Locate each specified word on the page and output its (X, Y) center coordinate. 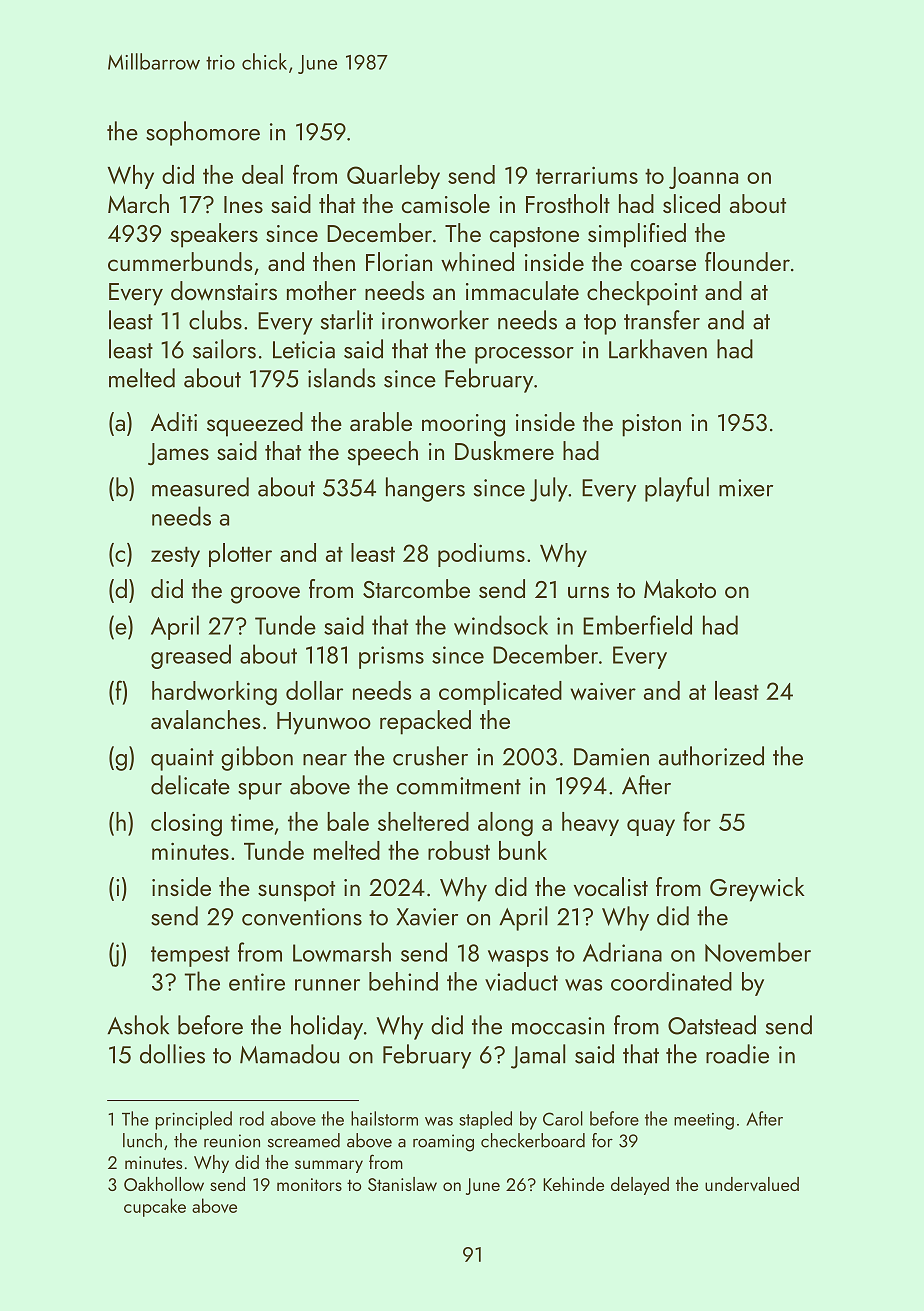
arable (381, 421)
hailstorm (384, 1118)
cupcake (155, 1207)
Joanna (703, 178)
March (138, 203)
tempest (190, 956)
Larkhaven (658, 349)
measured (200, 487)
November (758, 952)
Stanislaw (402, 1184)
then (334, 261)
